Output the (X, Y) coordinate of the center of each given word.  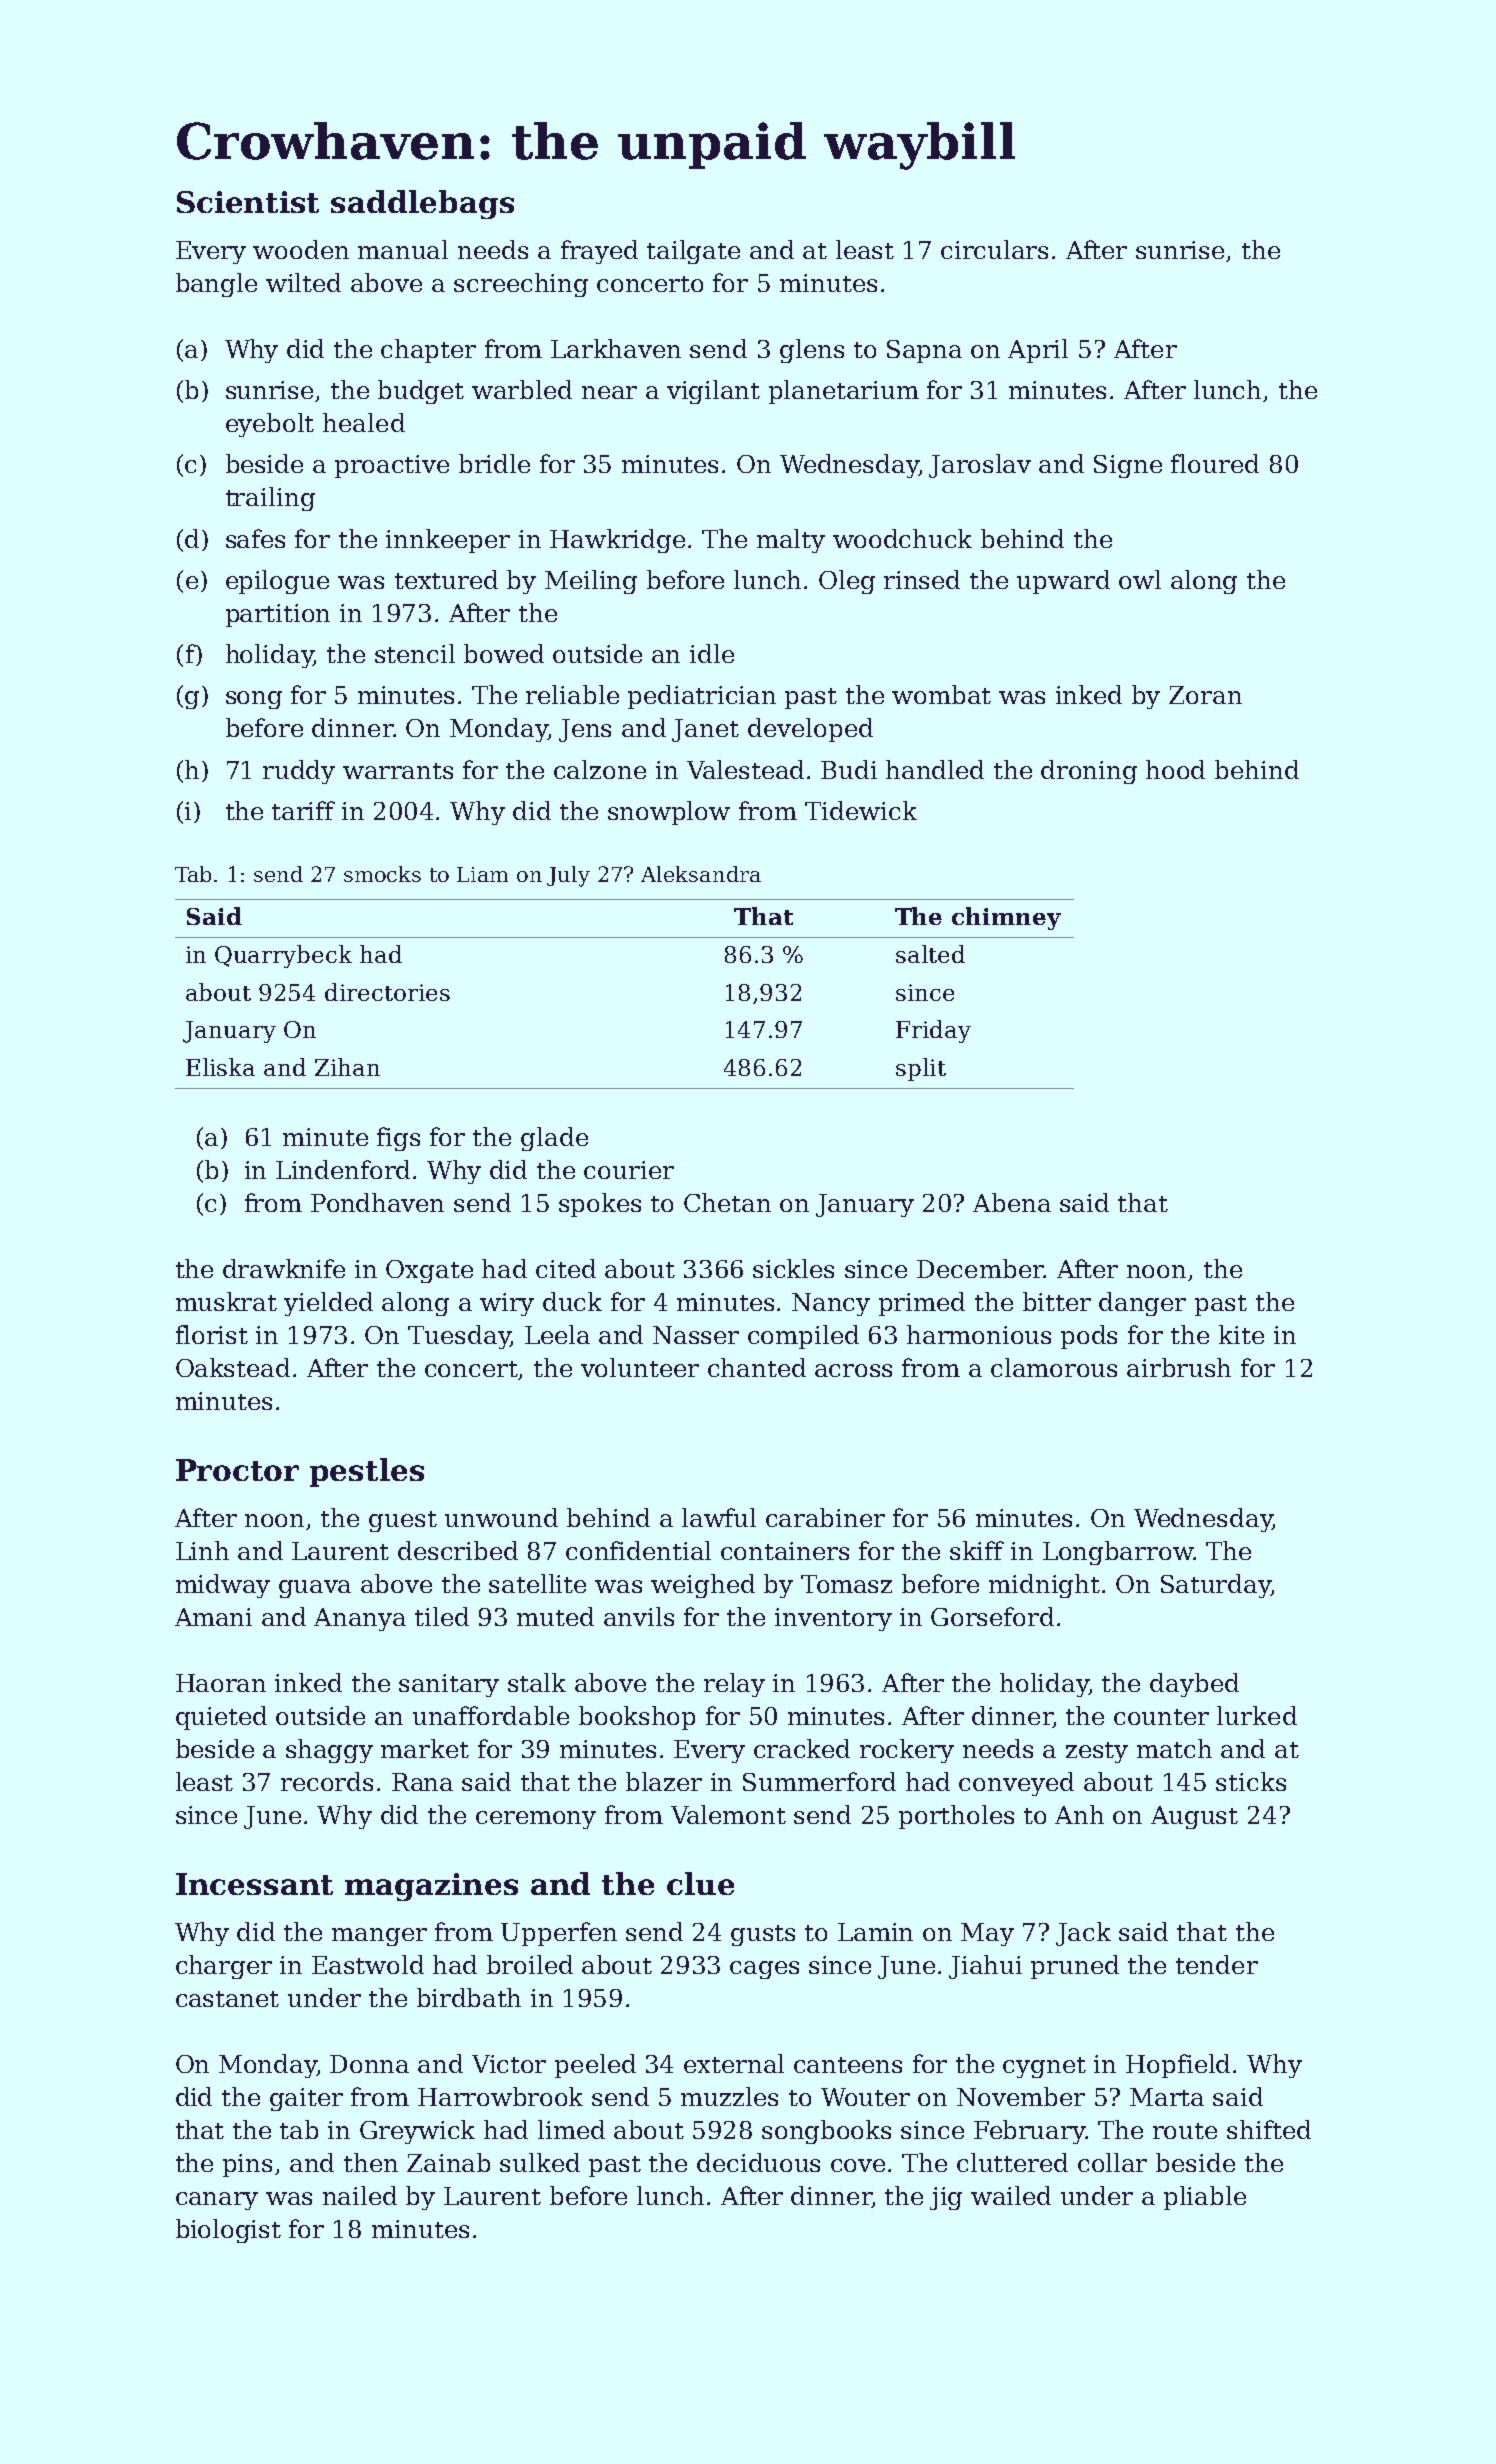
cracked (802, 1748)
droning (1089, 772)
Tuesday (459, 1337)
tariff (303, 810)
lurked (1257, 1715)
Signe (1128, 466)
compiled (803, 1337)
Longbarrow (1118, 1553)
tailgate (693, 252)
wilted (303, 282)
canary (217, 2201)
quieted (221, 1718)
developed (810, 730)
